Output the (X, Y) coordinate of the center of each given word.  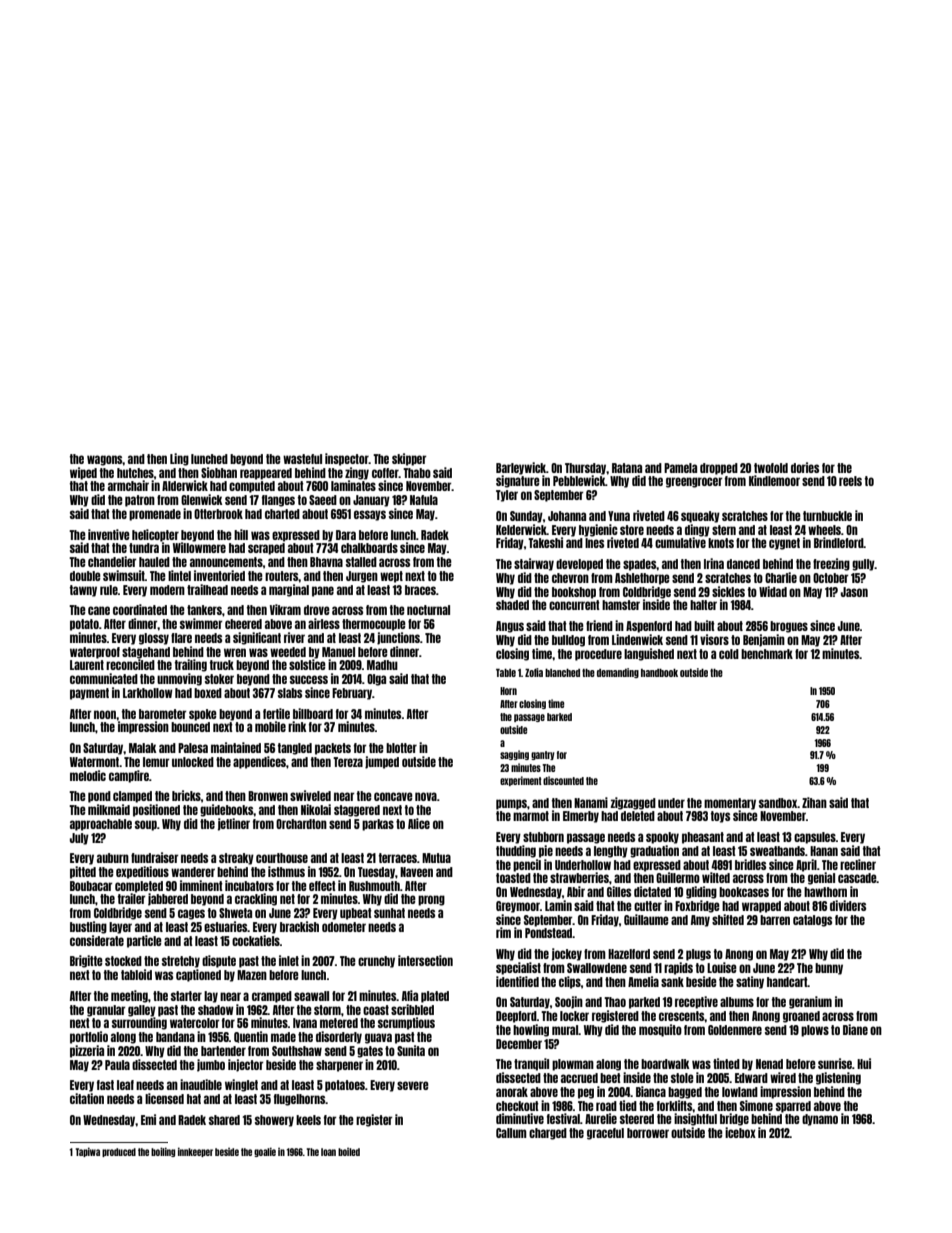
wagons (105, 460)
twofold (771, 468)
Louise (722, 967)
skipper (409, 459)
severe (413, 1085)
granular (106, 1011)
